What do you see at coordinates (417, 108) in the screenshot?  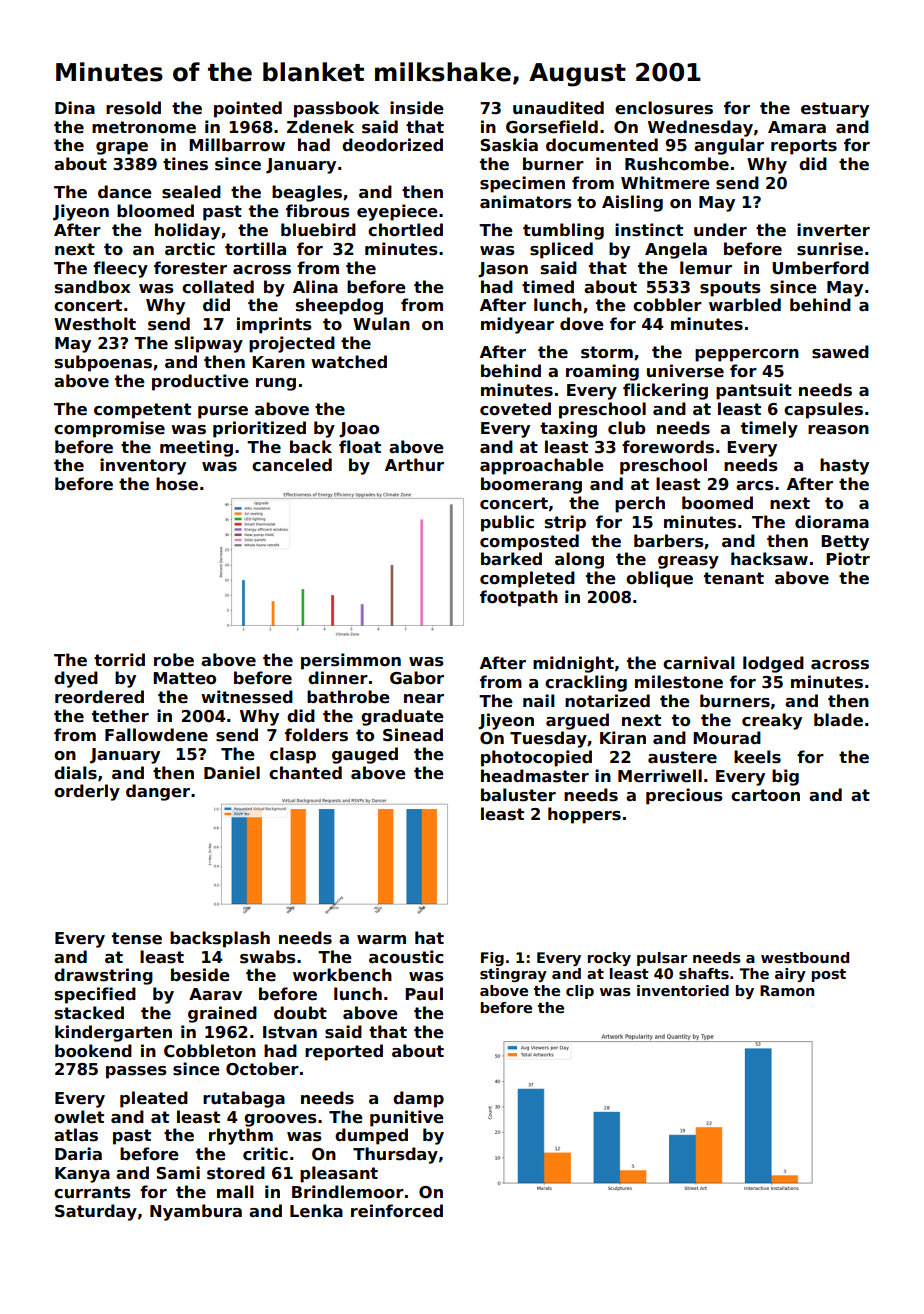 I see `inside` at bounding box center [417, 108].
